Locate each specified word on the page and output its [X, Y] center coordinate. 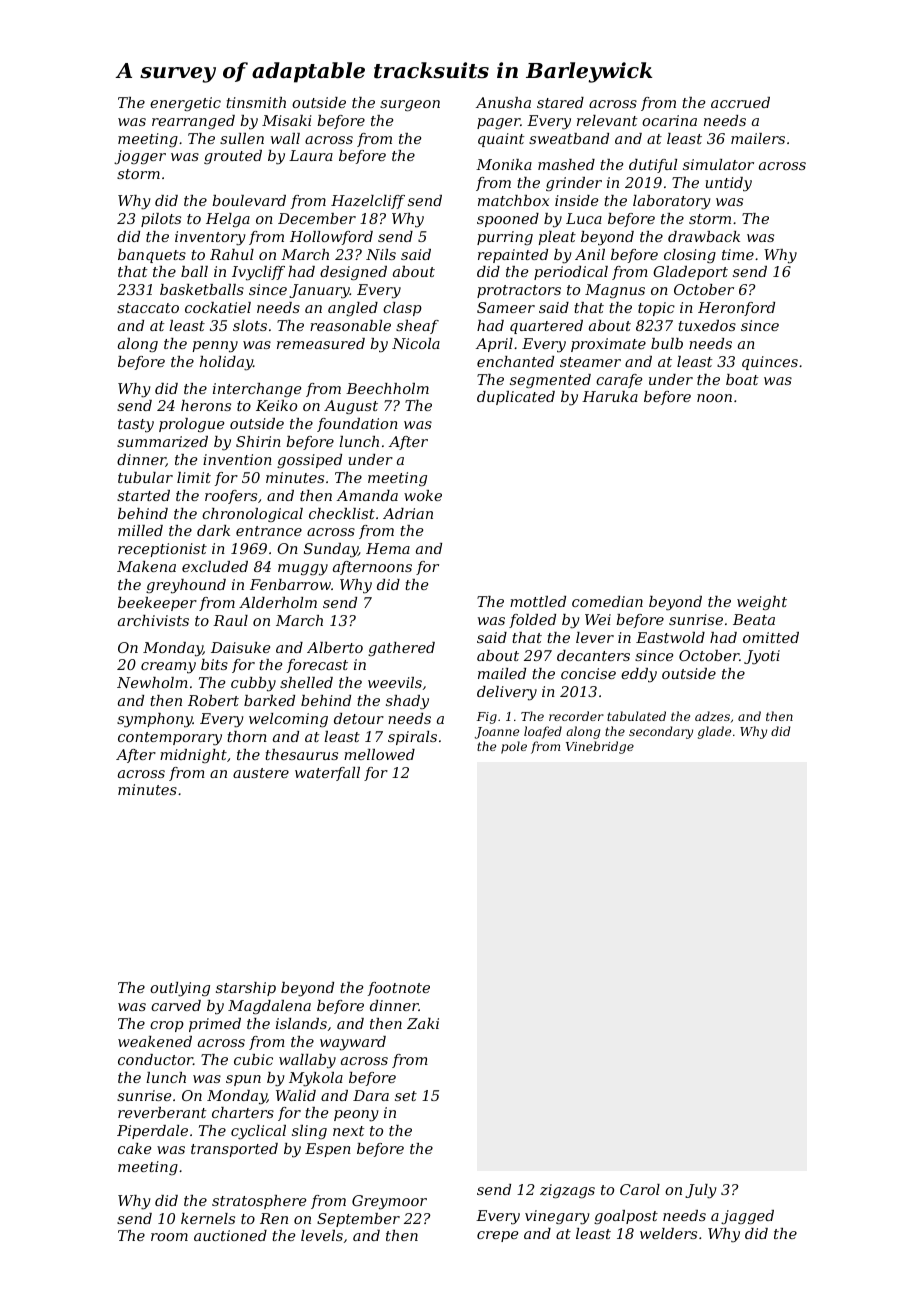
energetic [185, 104]
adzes [712, 716]
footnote [399, 989]
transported [234, 1150]
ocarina [669, 120]
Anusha [503, 102]
